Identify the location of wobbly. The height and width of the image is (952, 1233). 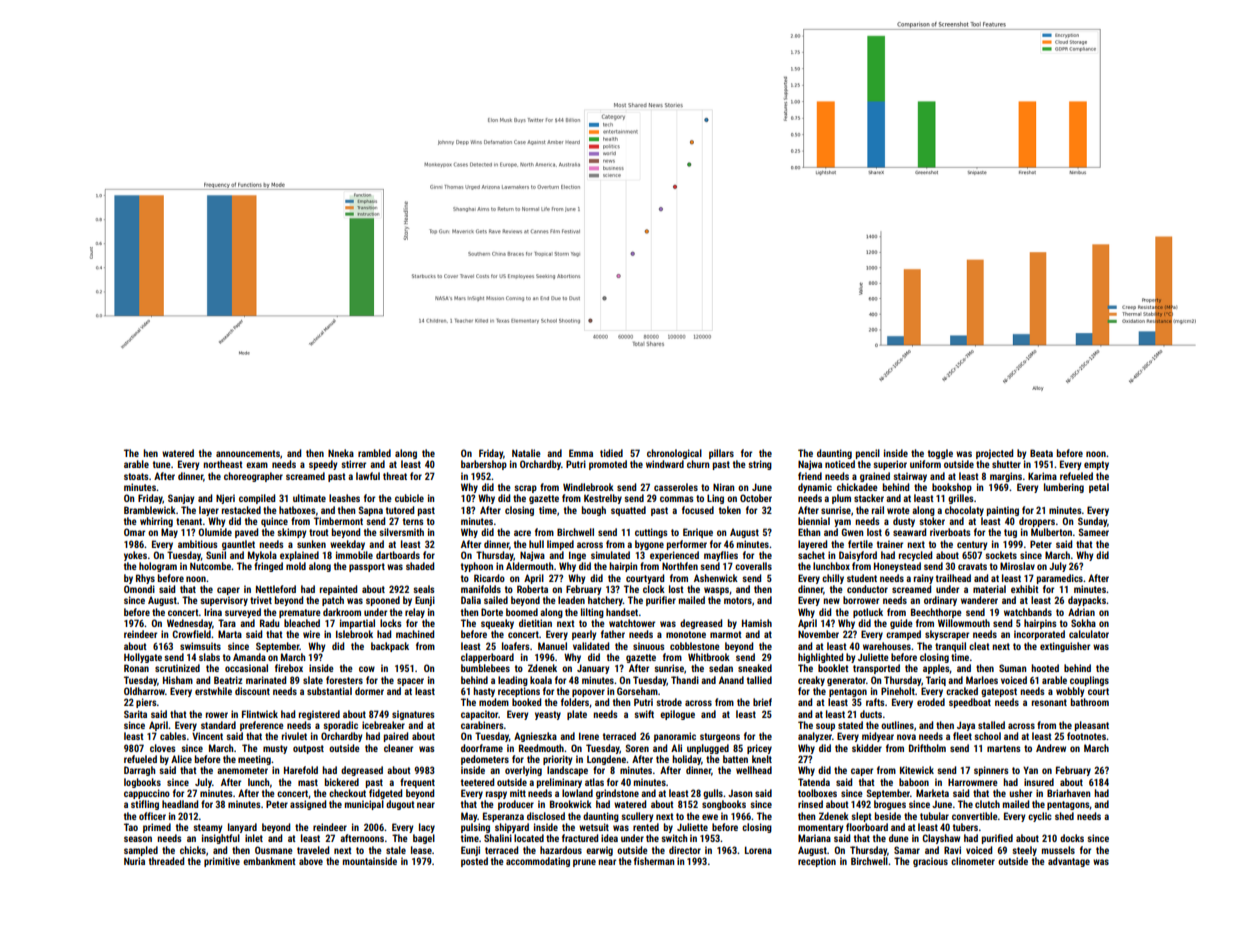
(1070, 692).
